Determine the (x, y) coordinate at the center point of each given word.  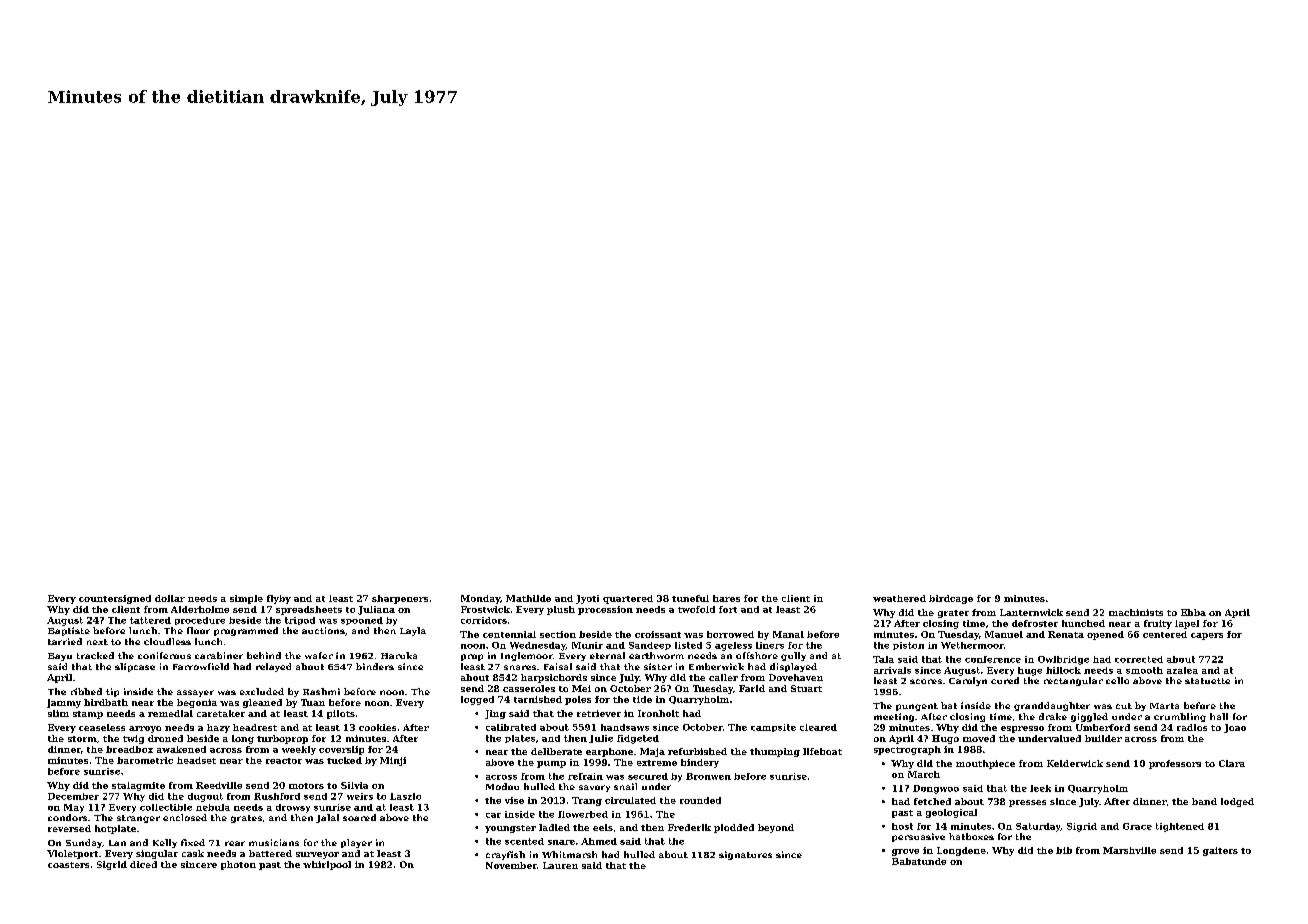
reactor (284, 761)
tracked (95, 655)
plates (520, 739)
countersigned (115, 599)
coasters (68, 865)
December (73, 796)
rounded (700, 800)
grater (953, 614)
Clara (1232, 763)
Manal (788, 634)
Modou (502, 786)
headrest (255, 727)
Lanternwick (1031, 612)
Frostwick (485, 609)
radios (1192, 727)
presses (1027, 803)
